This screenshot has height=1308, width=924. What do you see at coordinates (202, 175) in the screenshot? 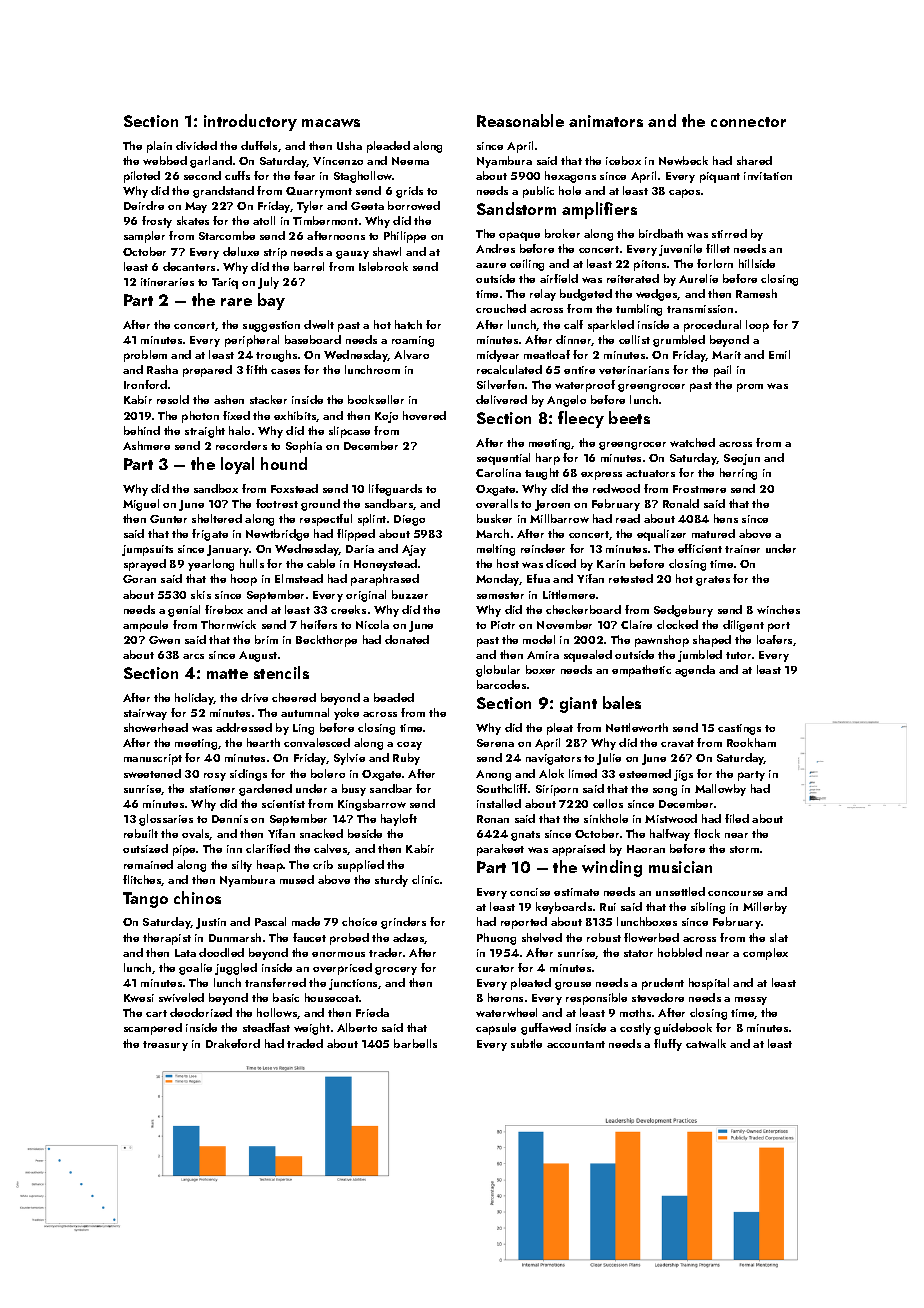
I see `second` at bounding box center [202, 175].
